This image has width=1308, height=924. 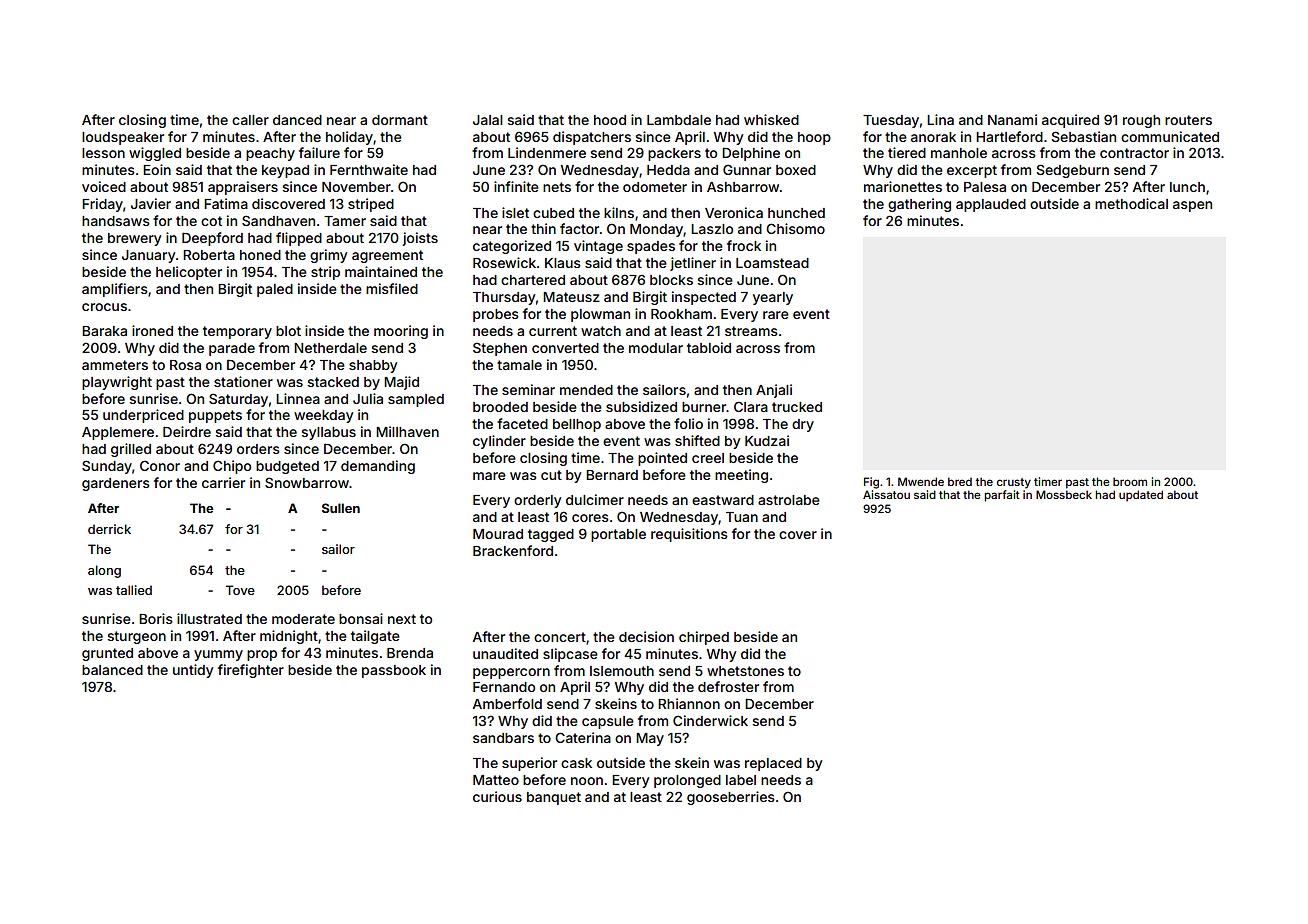 I want to click on aspen, so click(x=1192, y=206).
